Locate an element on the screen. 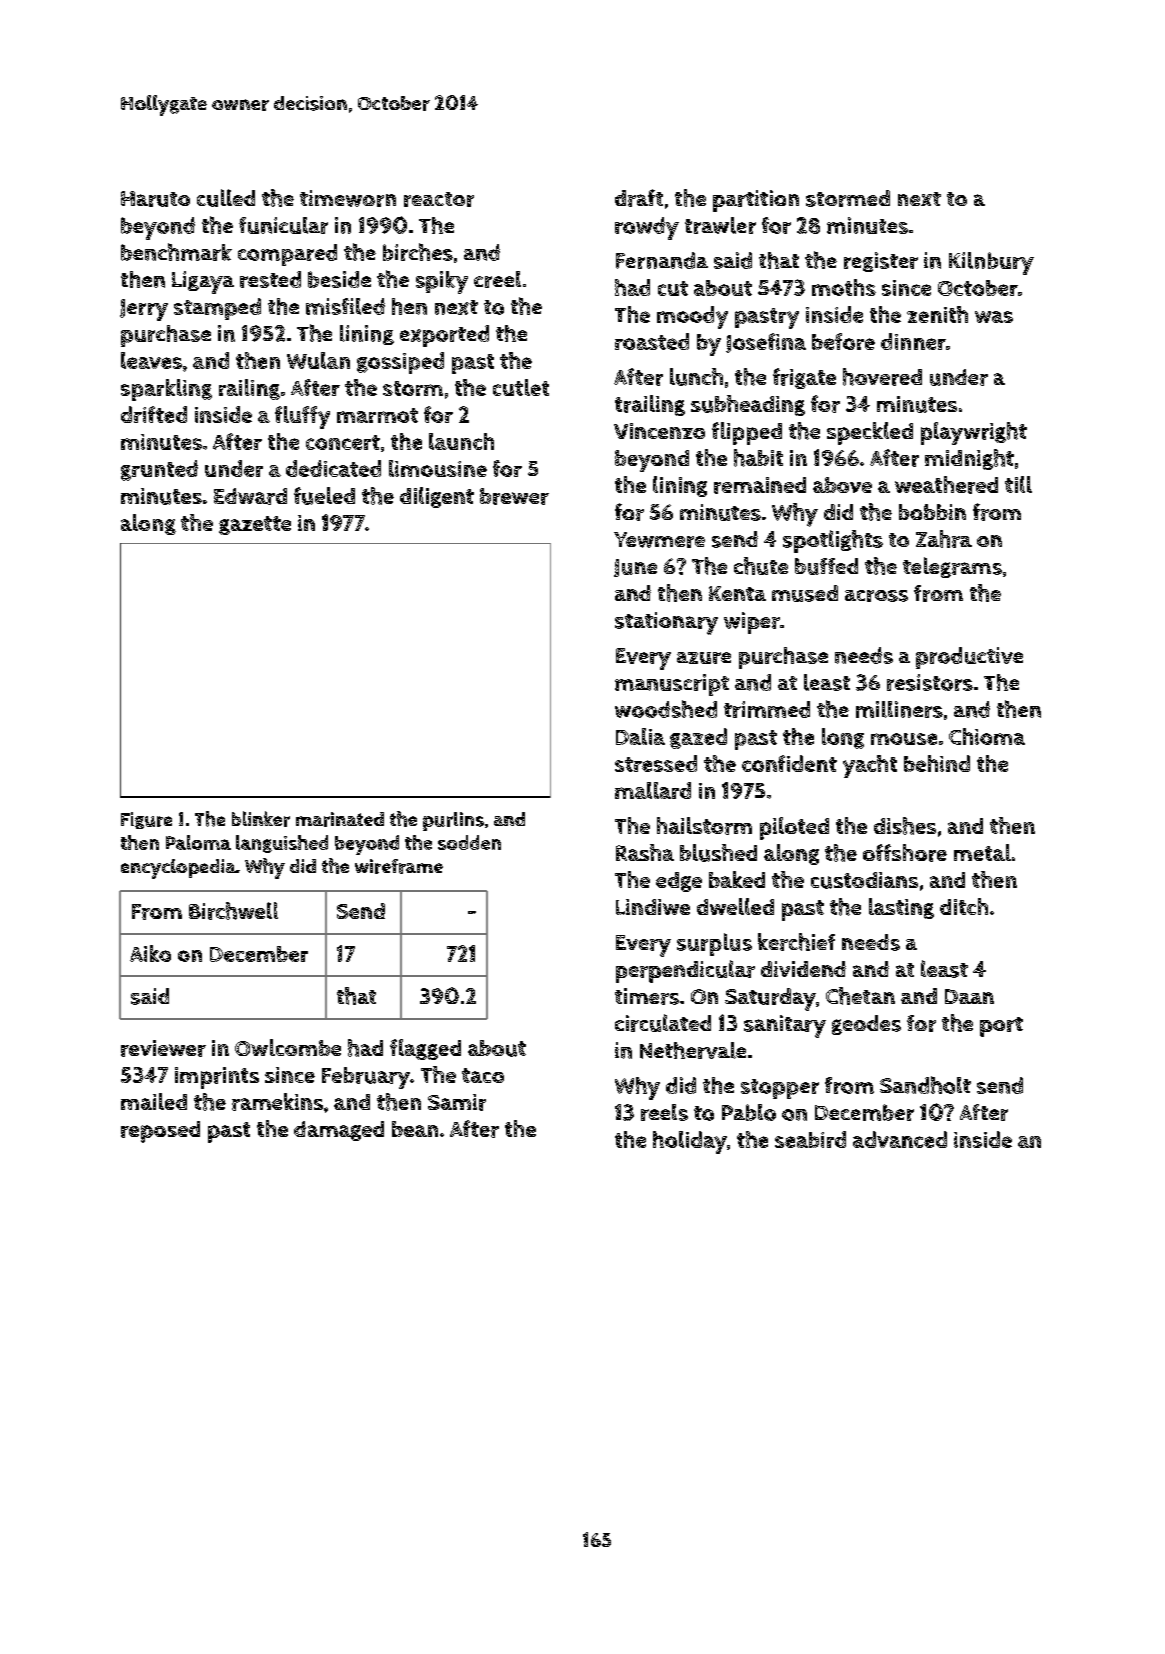  geodes is located at coordinates (866, 1025).
